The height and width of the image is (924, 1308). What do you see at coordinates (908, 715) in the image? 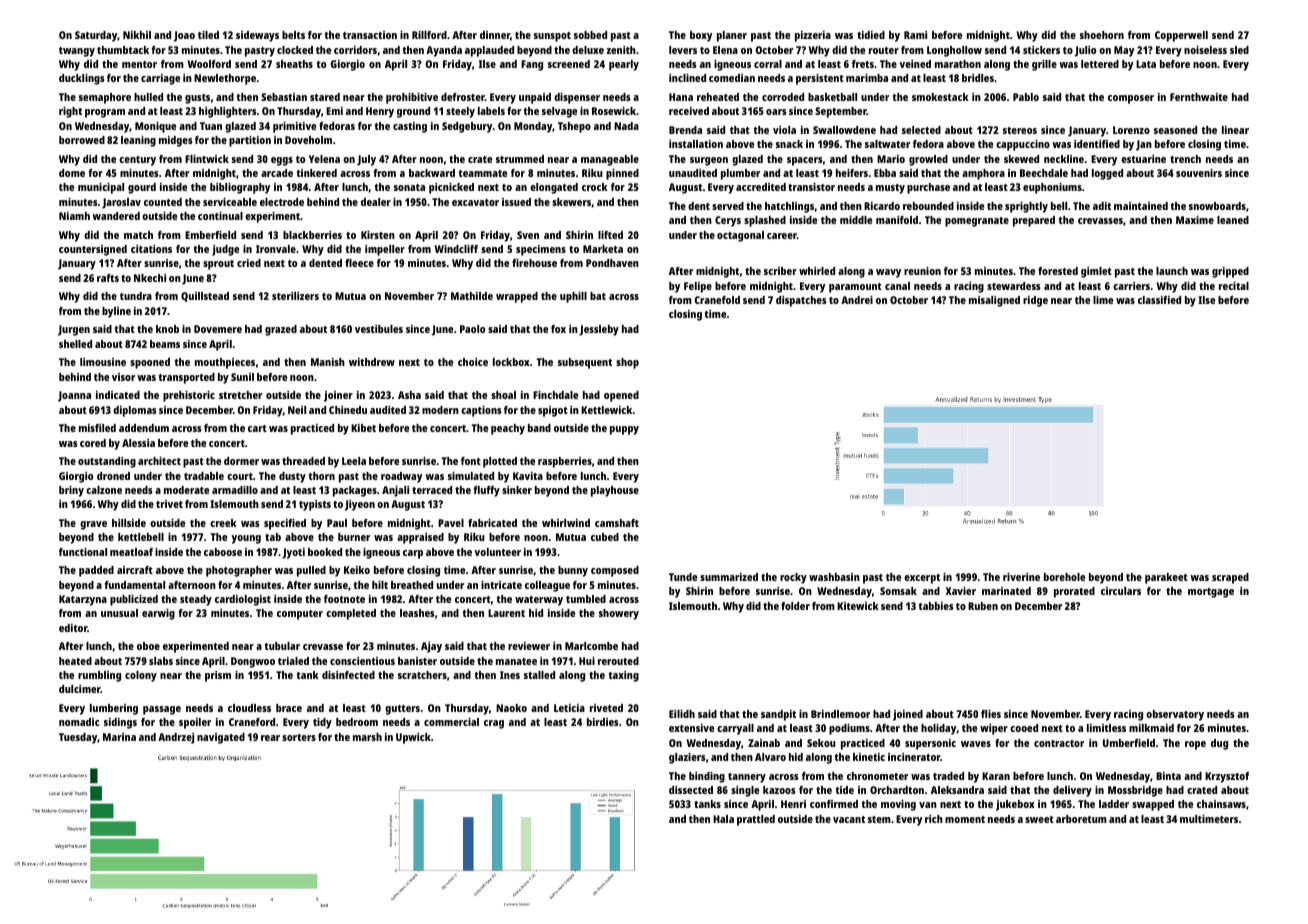
I see `joined` at bounding box center [908, 715].
